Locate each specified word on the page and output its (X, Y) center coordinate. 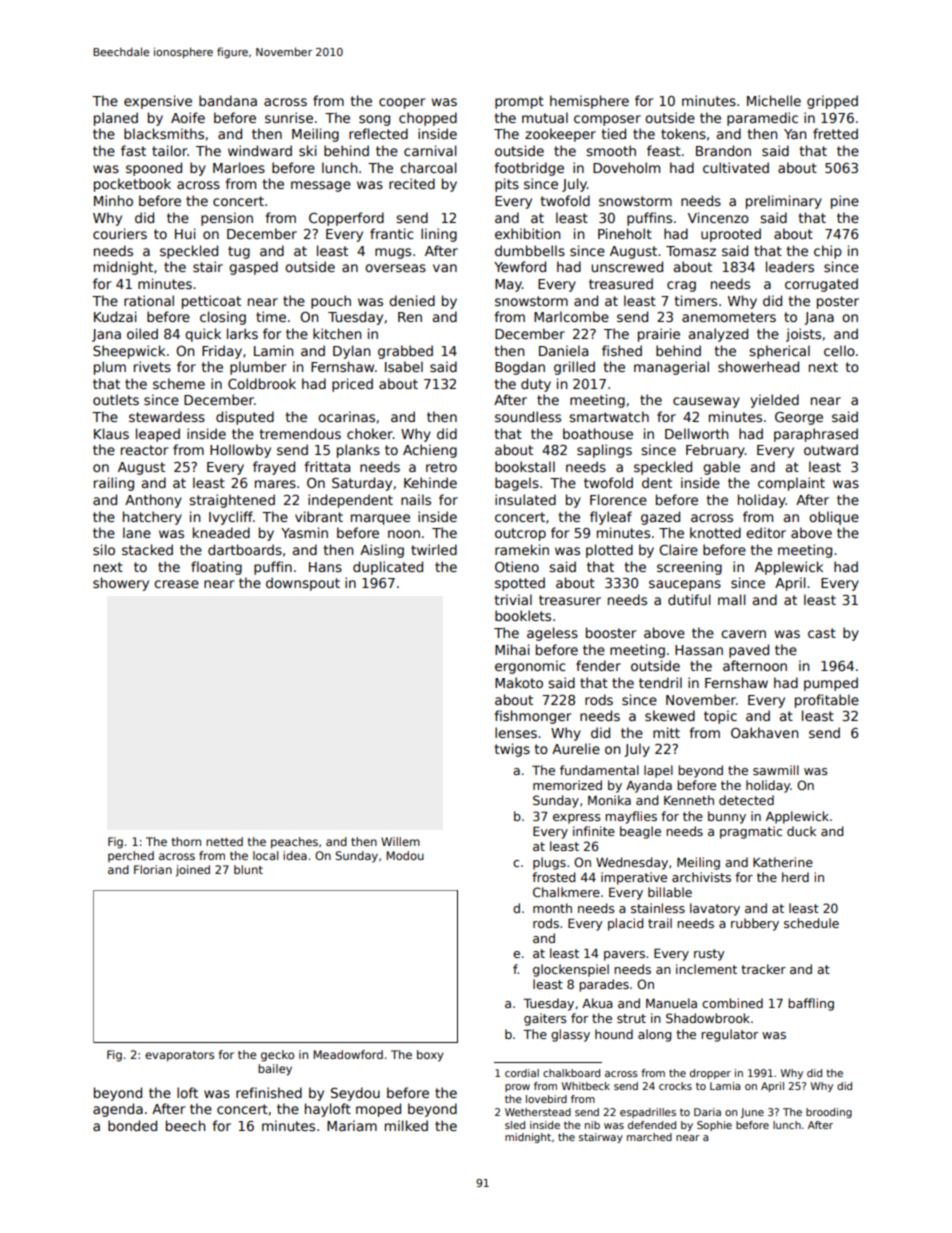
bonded (132, 1125)
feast (664, 150)
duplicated (388, 568)
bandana (228, 100)
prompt (519, 102)
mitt (666, 732)
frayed (274, 468)
